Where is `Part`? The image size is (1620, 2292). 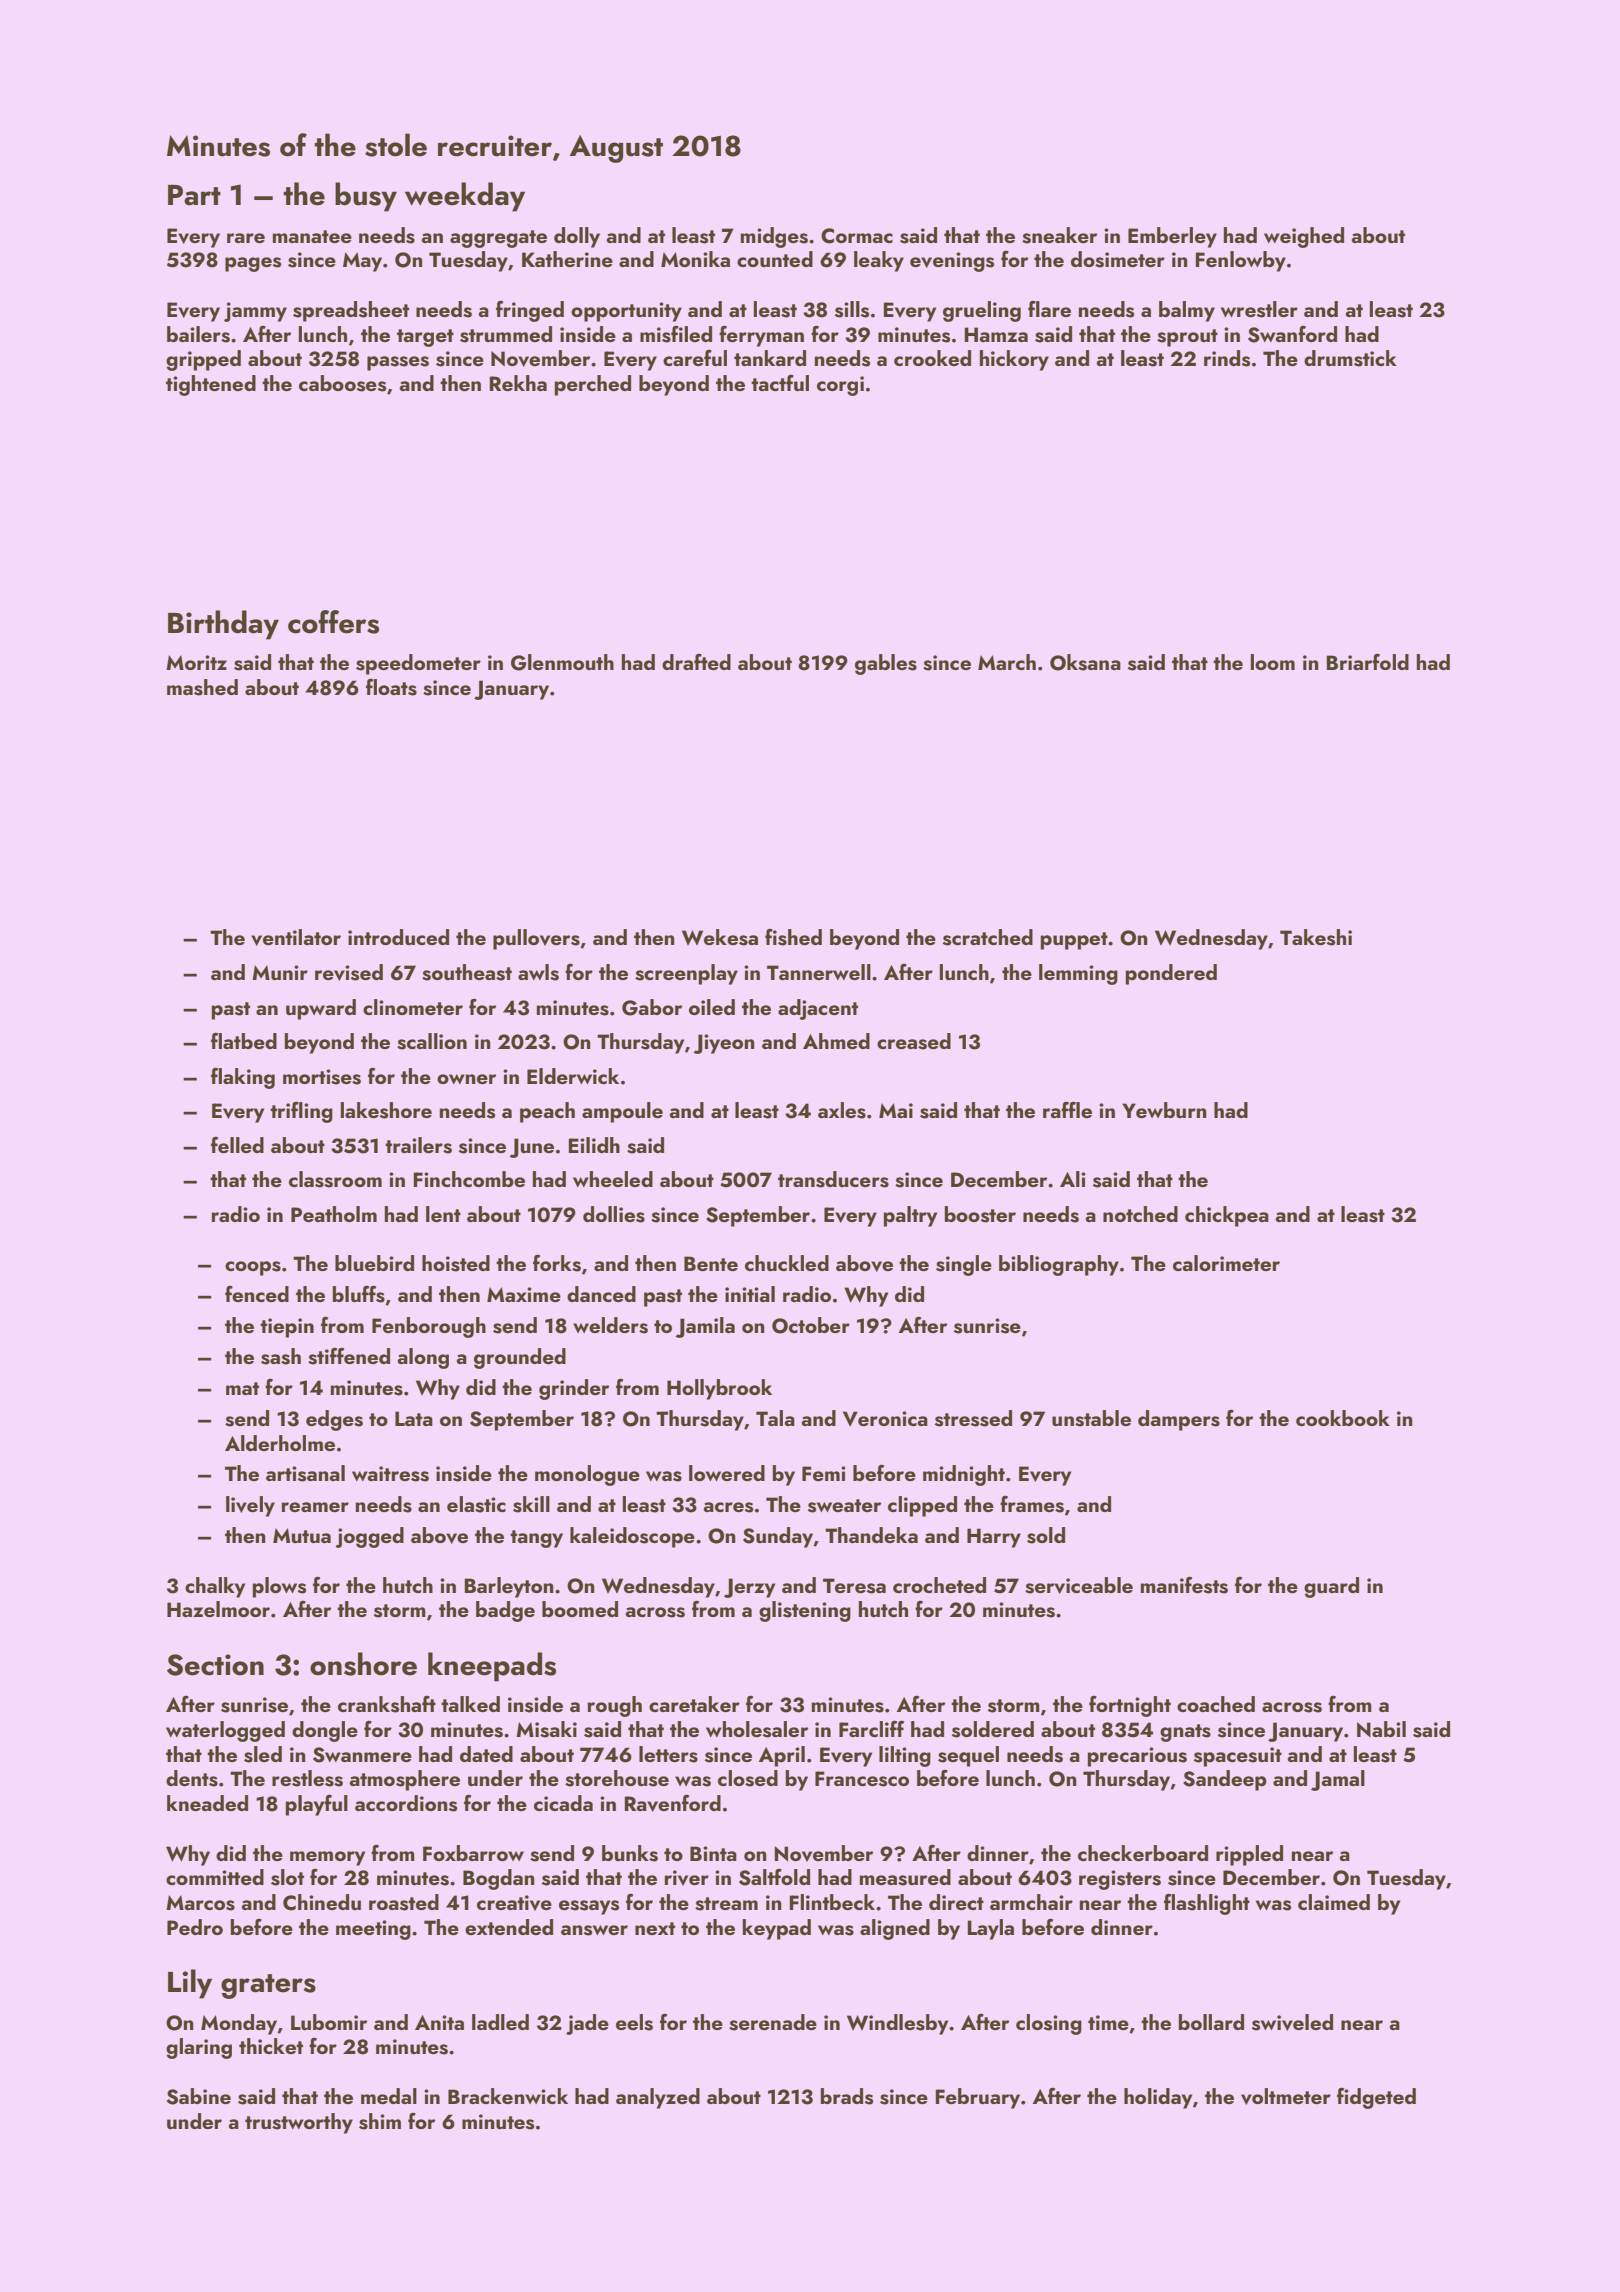 Part is located at coordinates (194, 195).
